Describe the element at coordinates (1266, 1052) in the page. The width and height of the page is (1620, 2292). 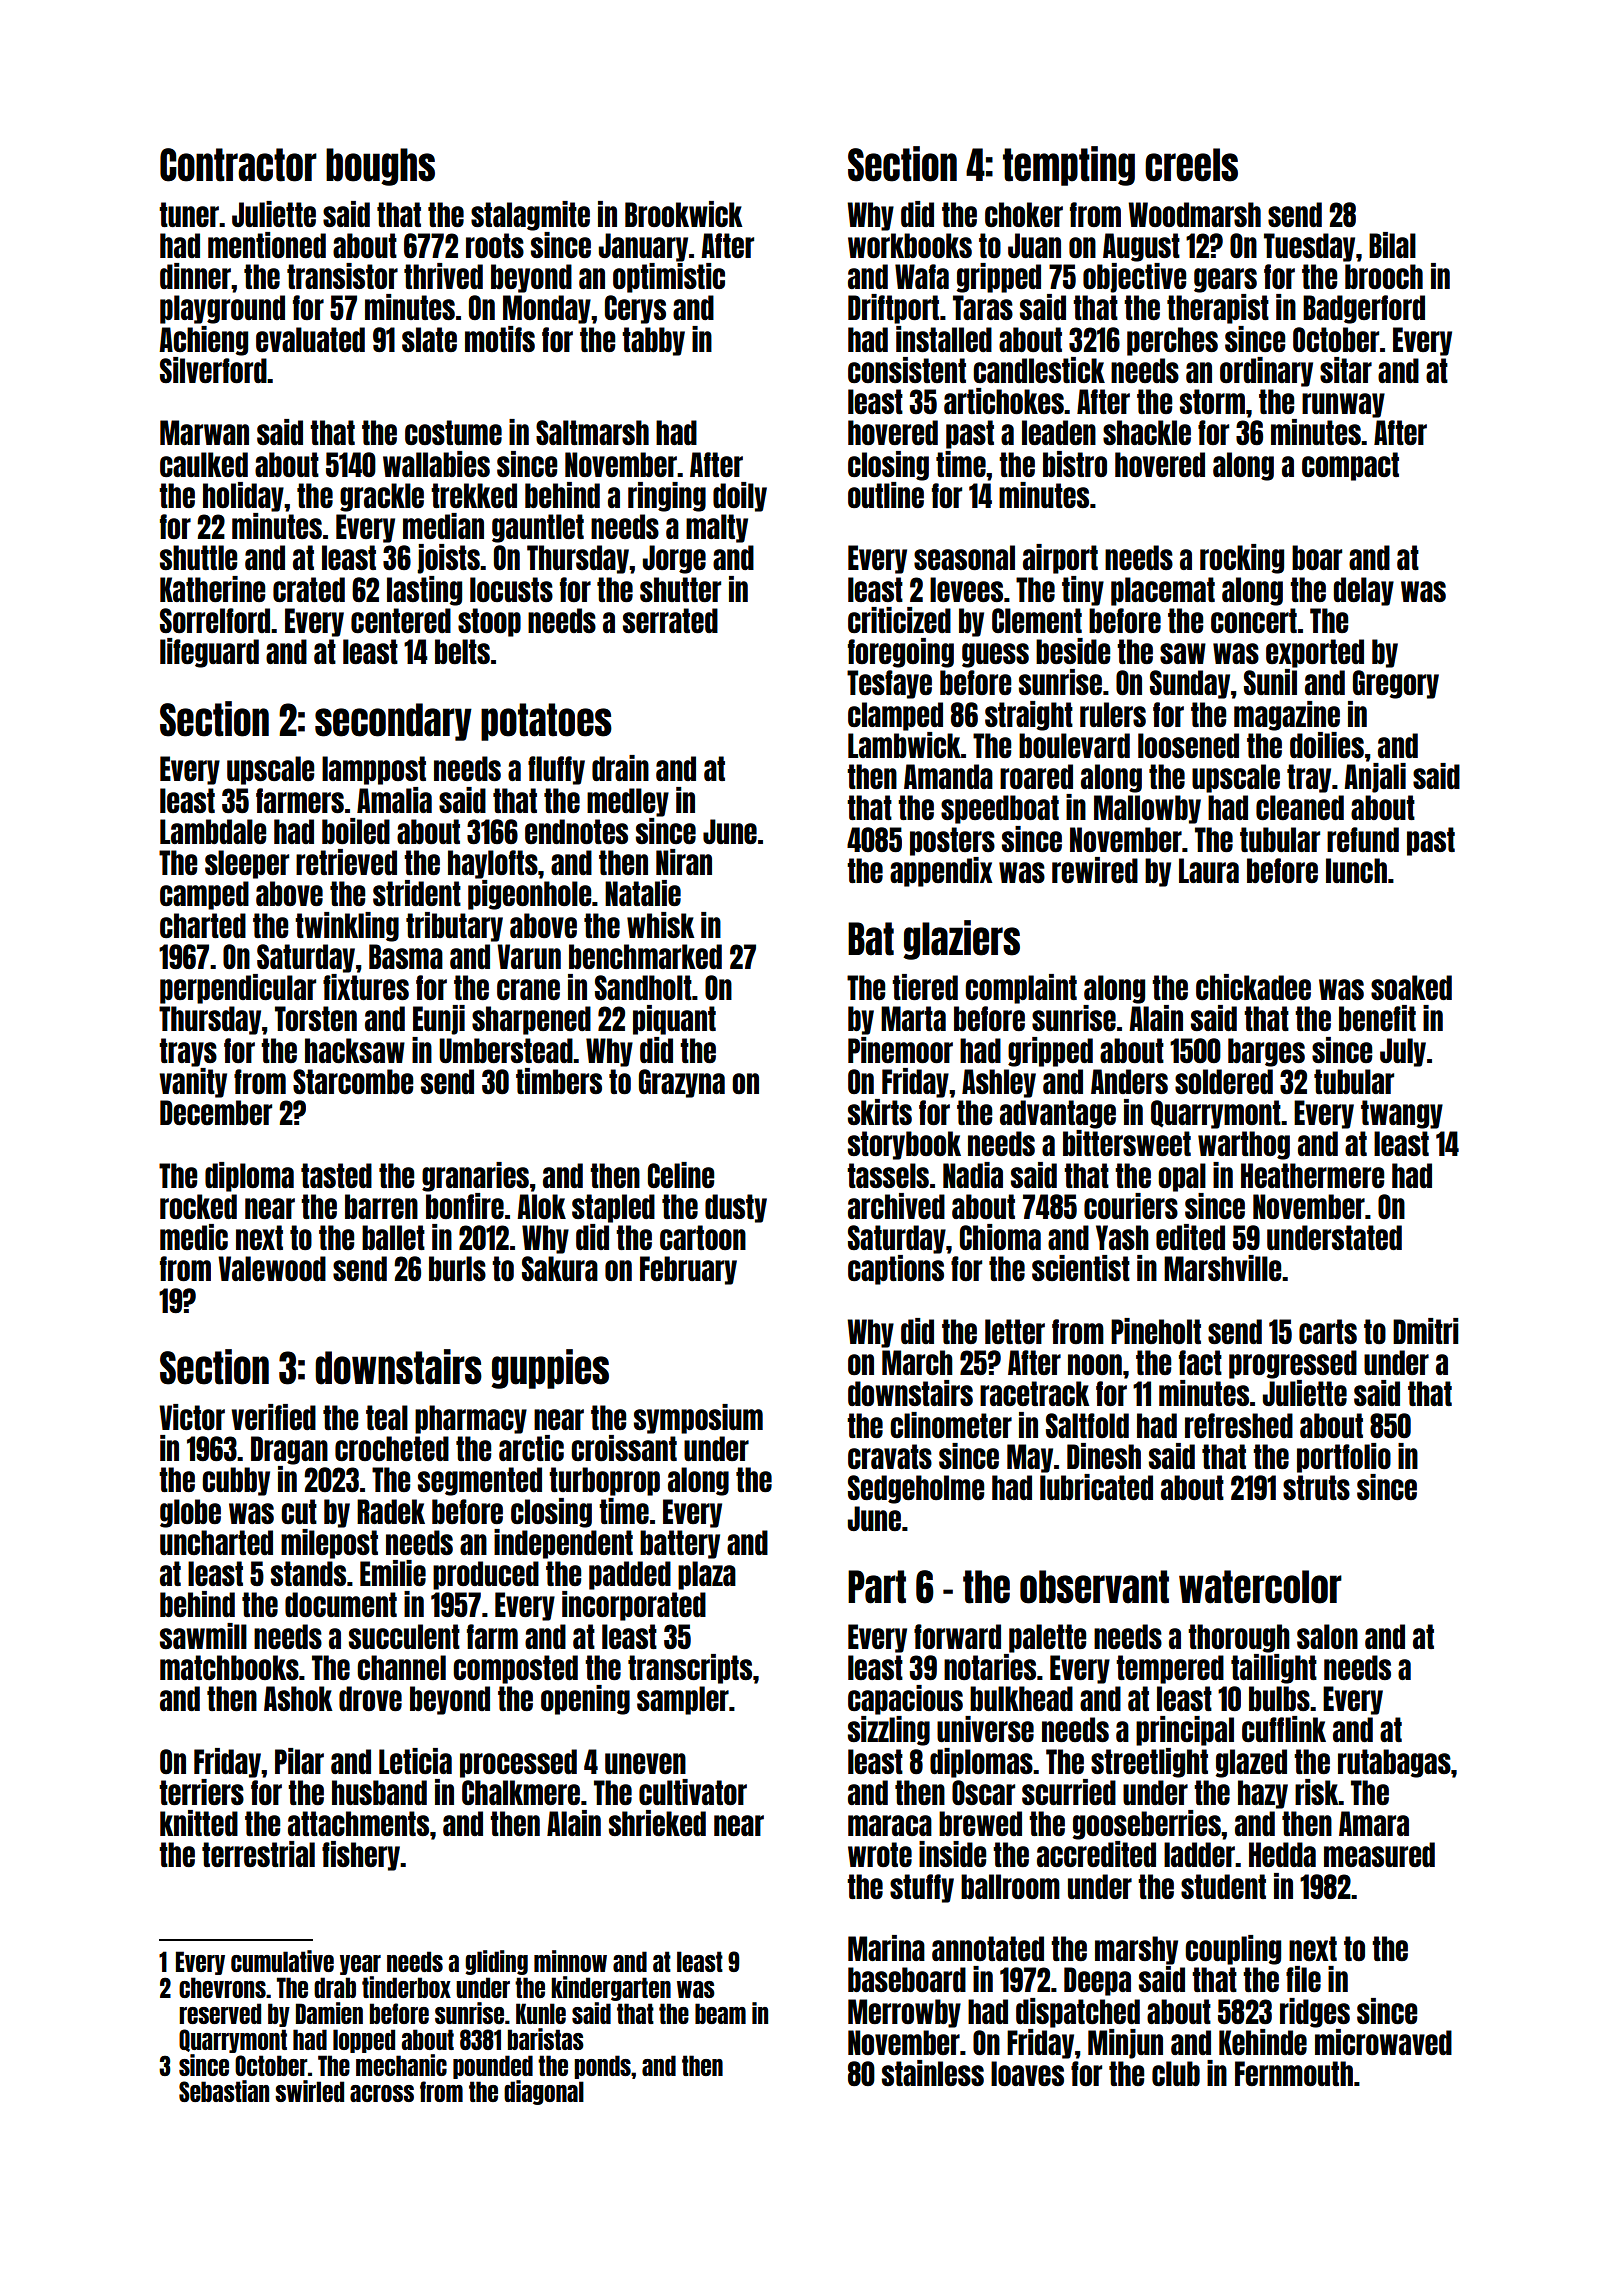
I see `barges` at that location.
